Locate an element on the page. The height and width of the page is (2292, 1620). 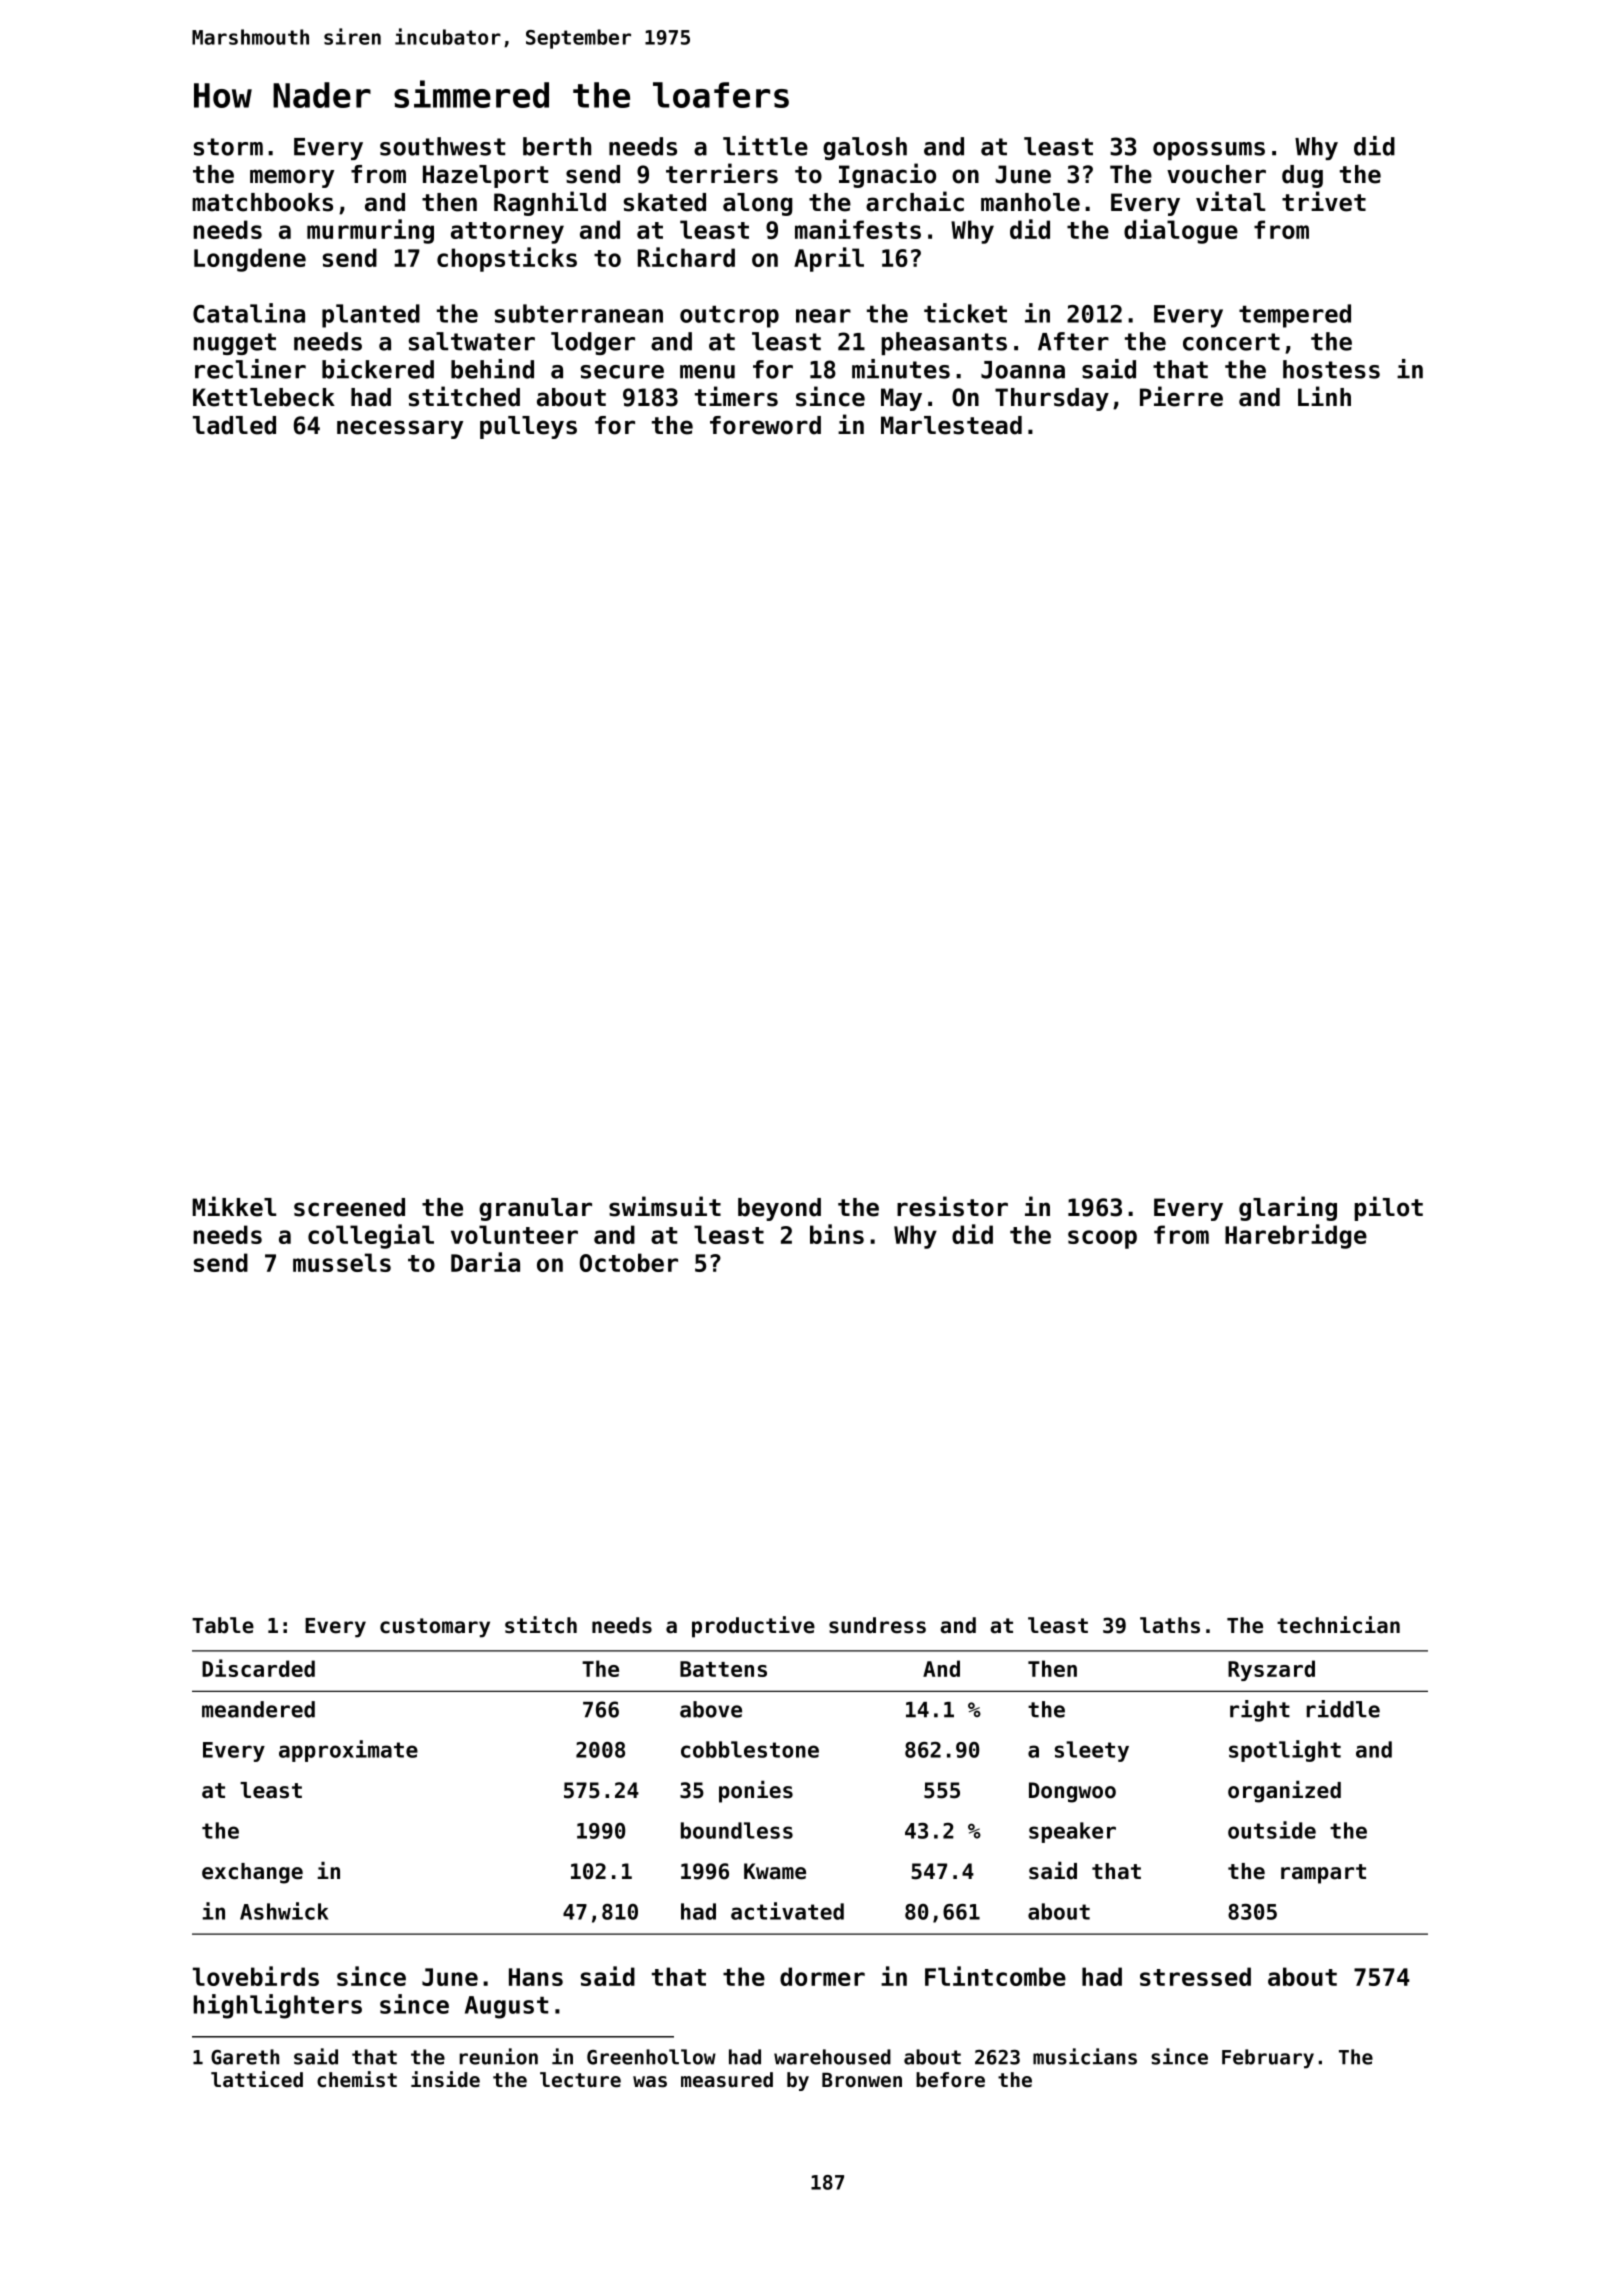
attorney is located at coordinates (507, 233).
